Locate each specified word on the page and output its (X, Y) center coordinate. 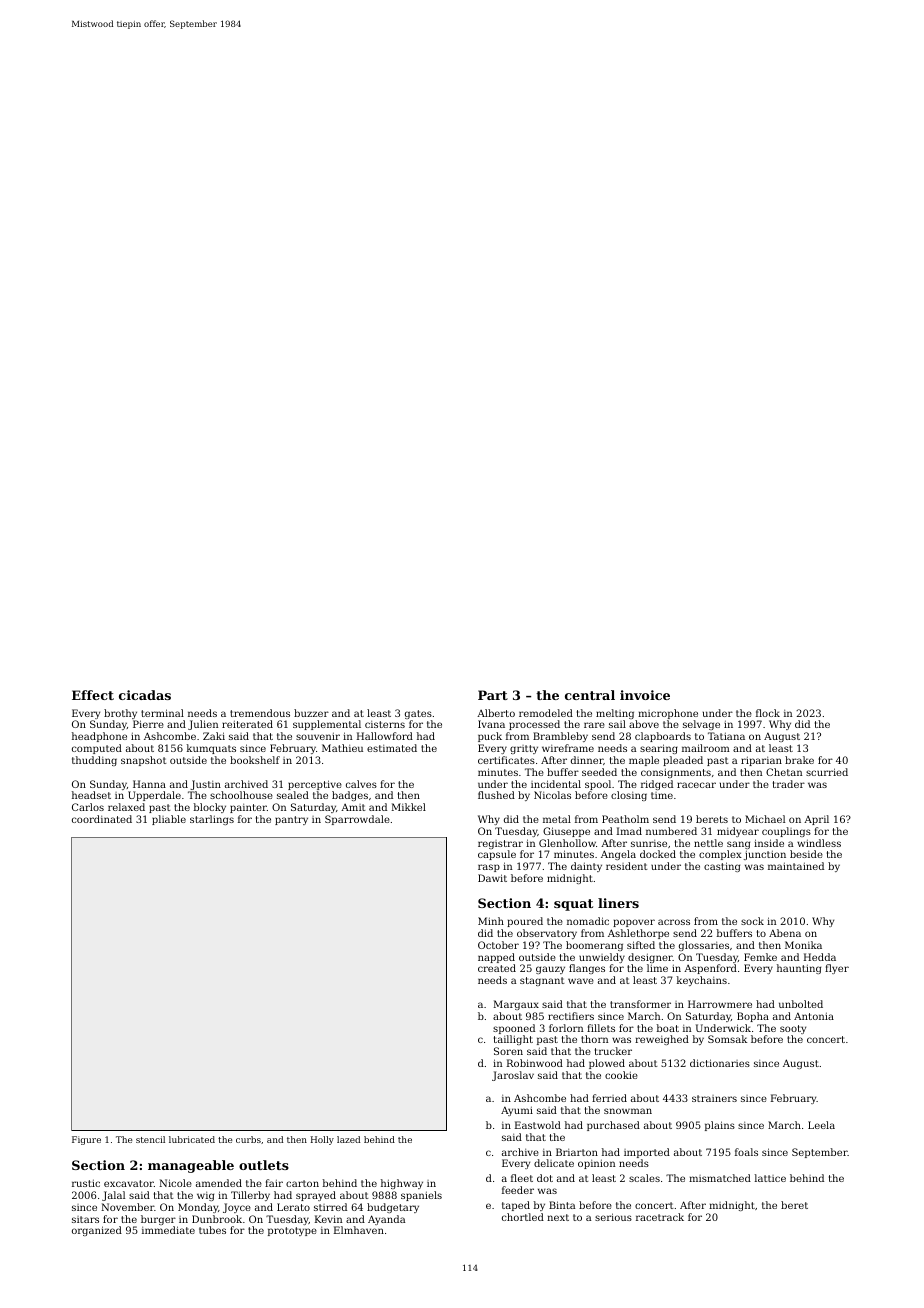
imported (647, 1153)
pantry (291, 820)
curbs (248, 1139)
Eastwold (538, 1125)
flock (768, 713)
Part (493, 695)
